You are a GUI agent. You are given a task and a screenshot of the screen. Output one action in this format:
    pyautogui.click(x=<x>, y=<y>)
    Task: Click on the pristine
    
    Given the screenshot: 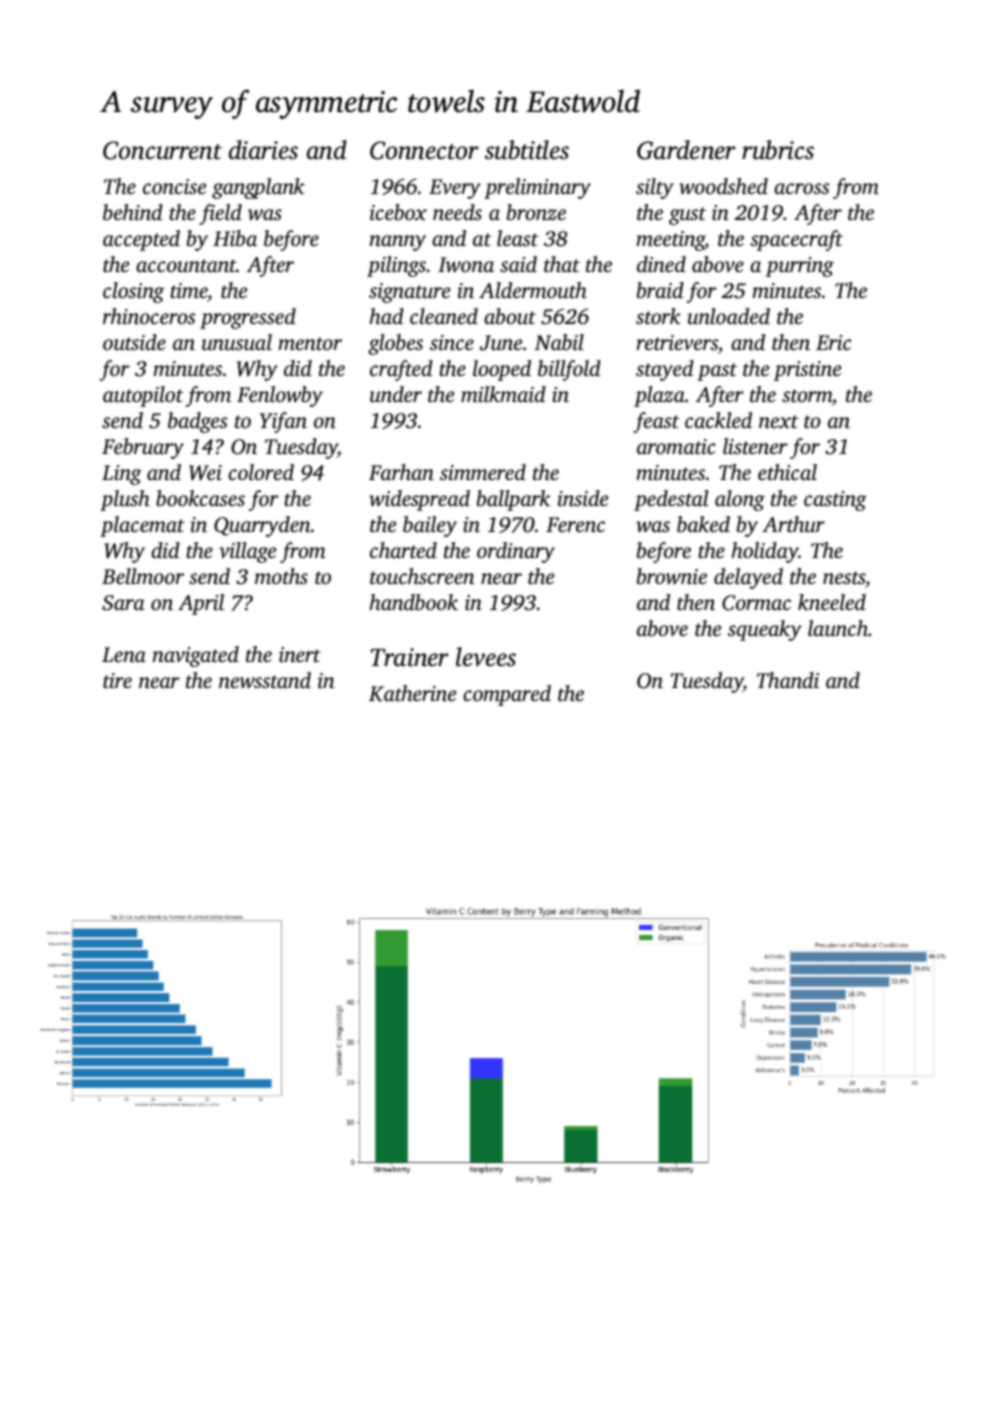 What is the action you would take?
    pyautogui.click(x=807, y=371)
